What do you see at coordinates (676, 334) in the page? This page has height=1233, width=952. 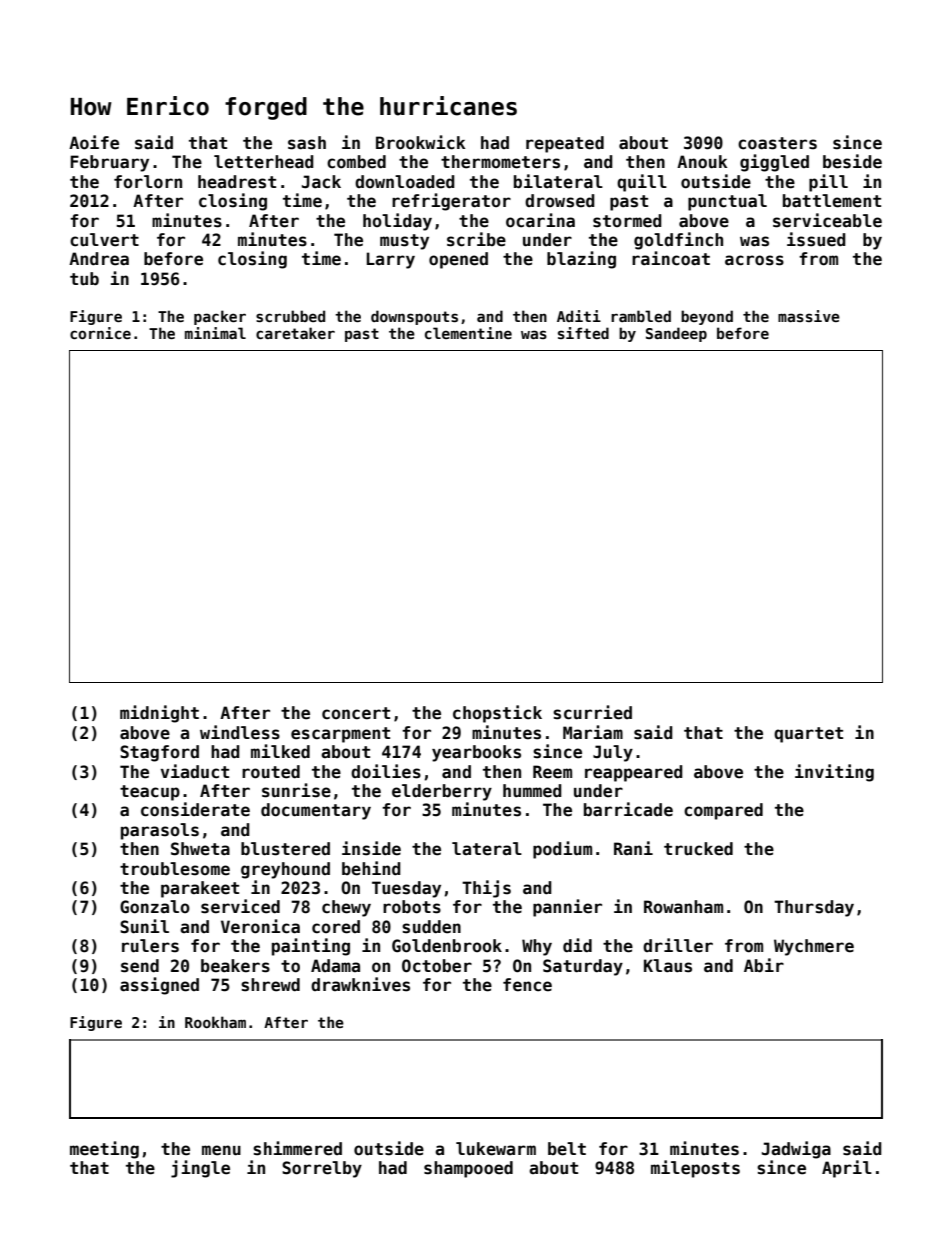 I see `Sandeep` at bounding box center [676, 334].
